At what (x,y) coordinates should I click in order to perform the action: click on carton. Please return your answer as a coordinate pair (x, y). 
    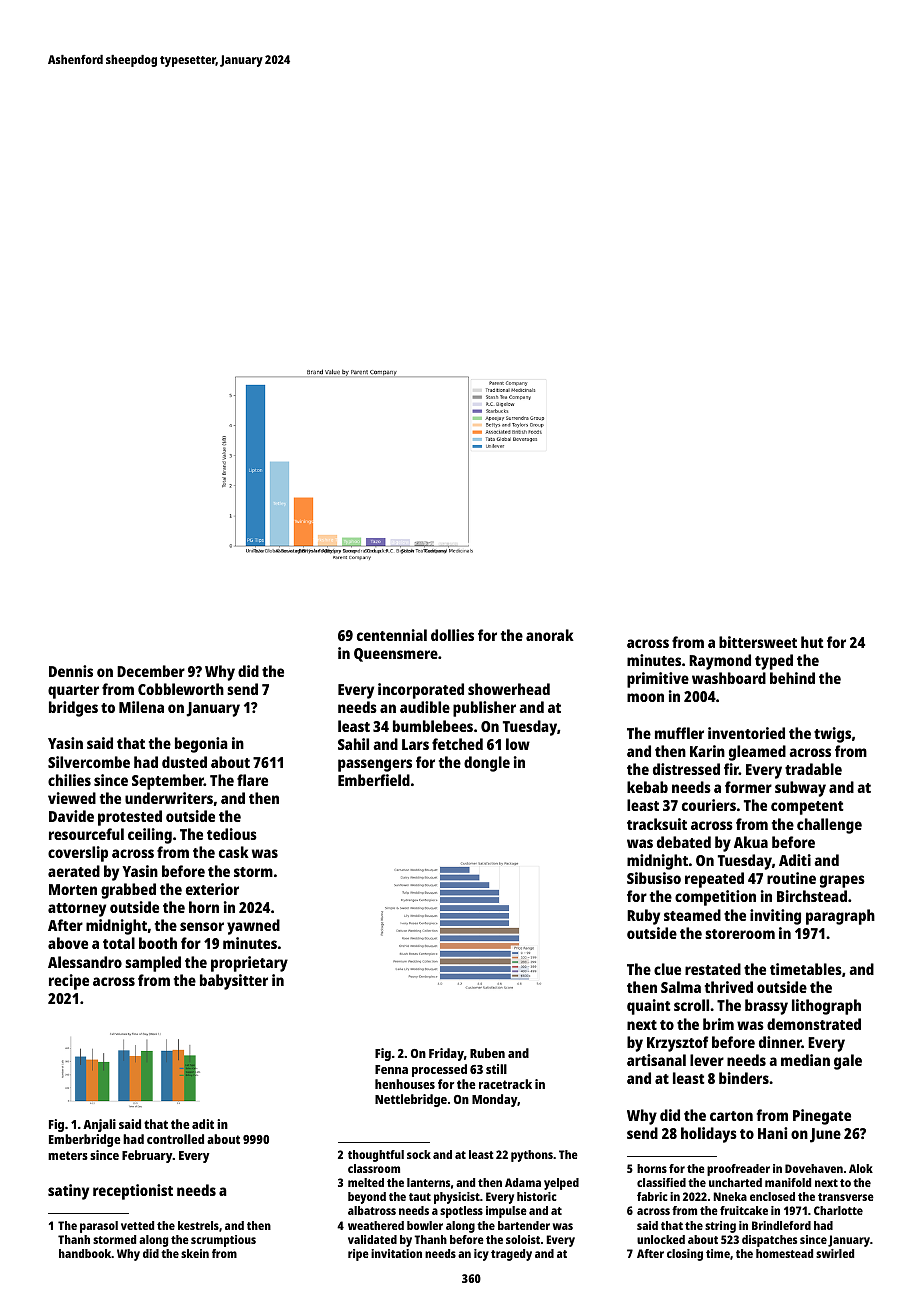
    Looking at the image, I should click on (731, 1116).
